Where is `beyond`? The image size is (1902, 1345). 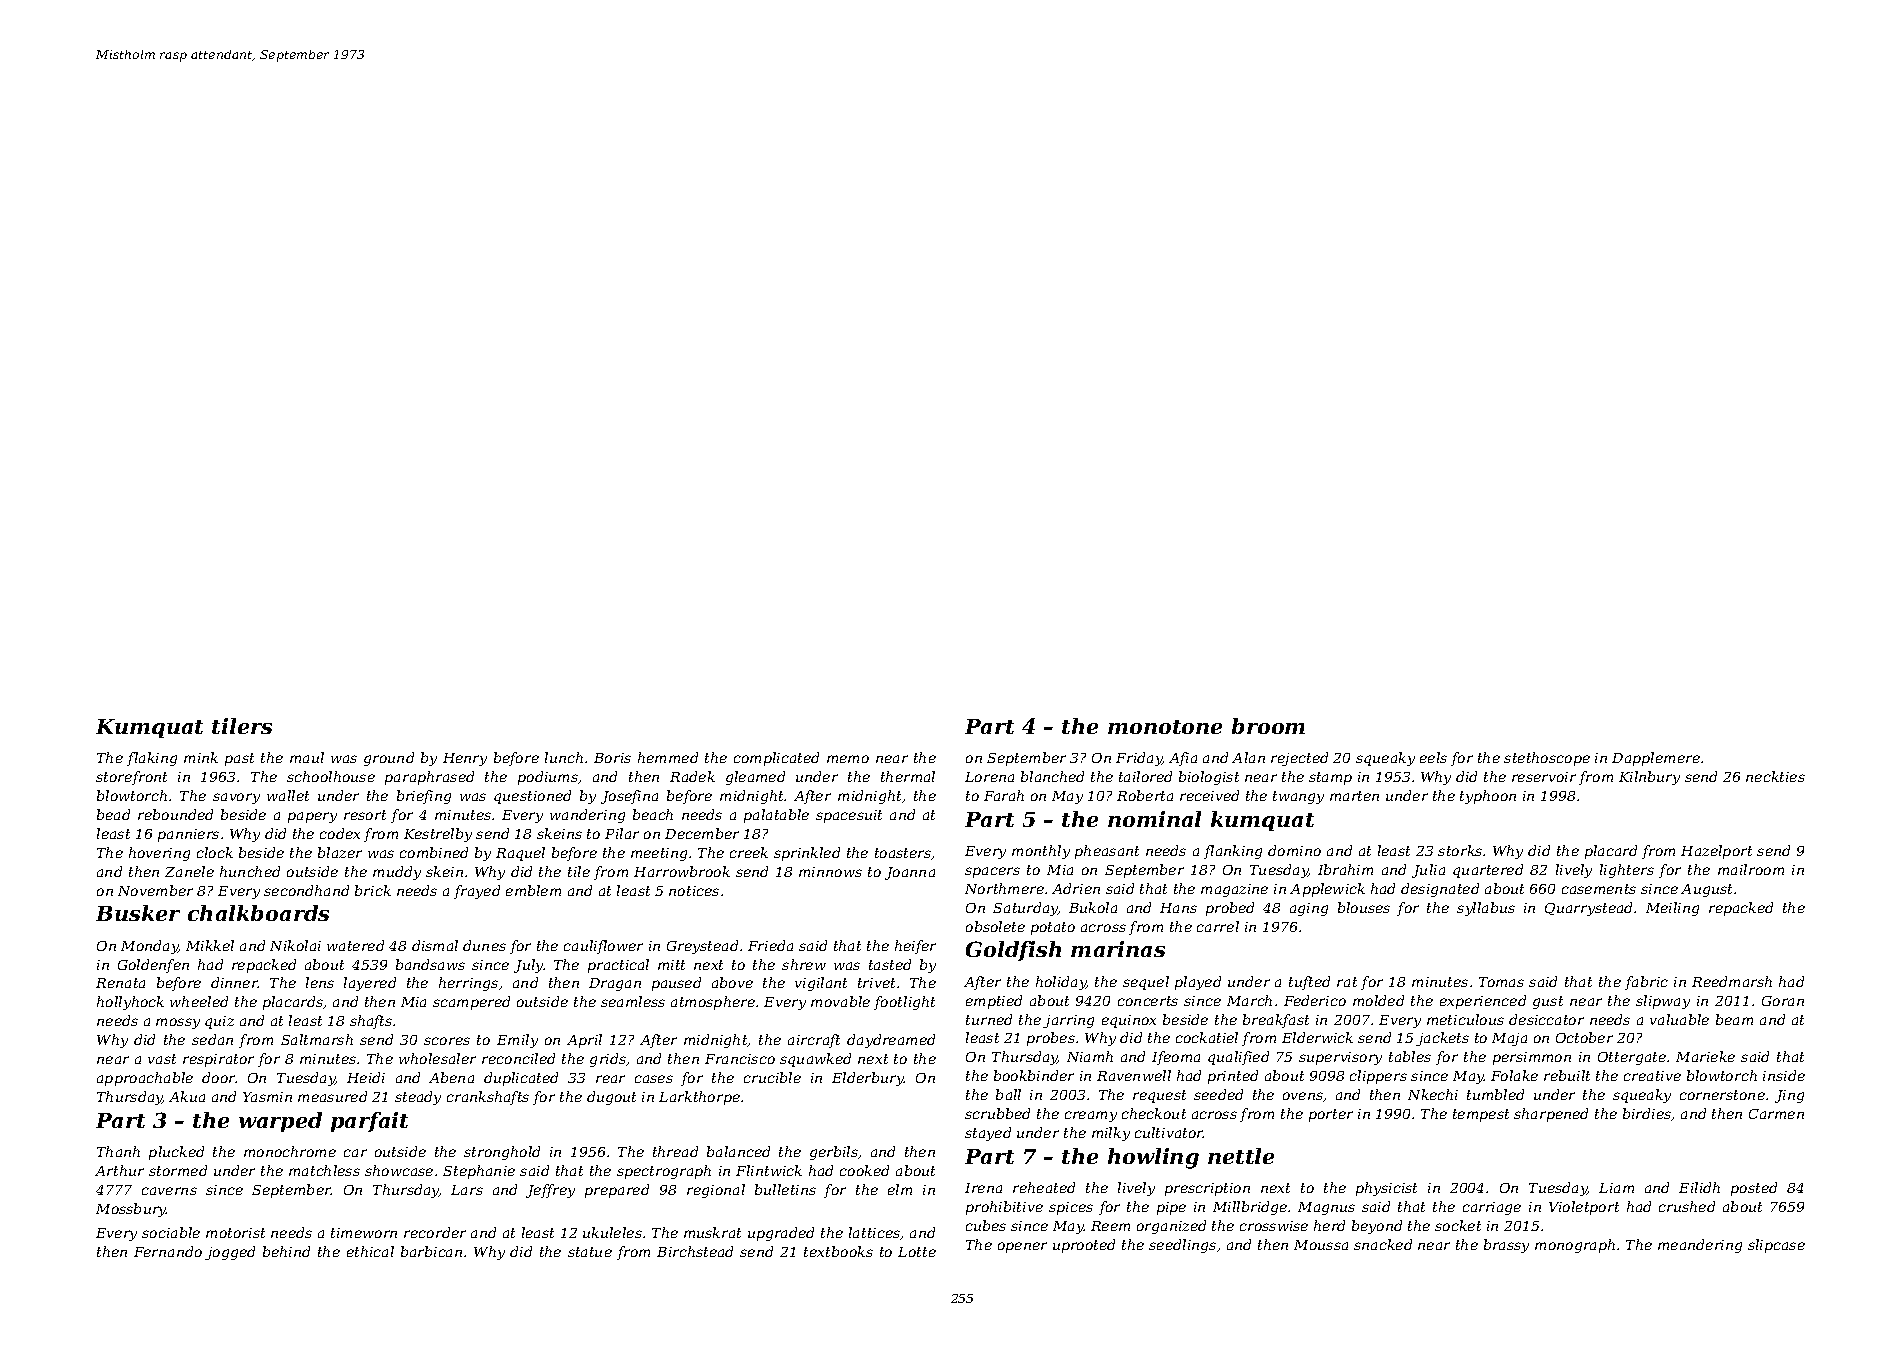 beyond is located at coordinates (1377, 1227).
